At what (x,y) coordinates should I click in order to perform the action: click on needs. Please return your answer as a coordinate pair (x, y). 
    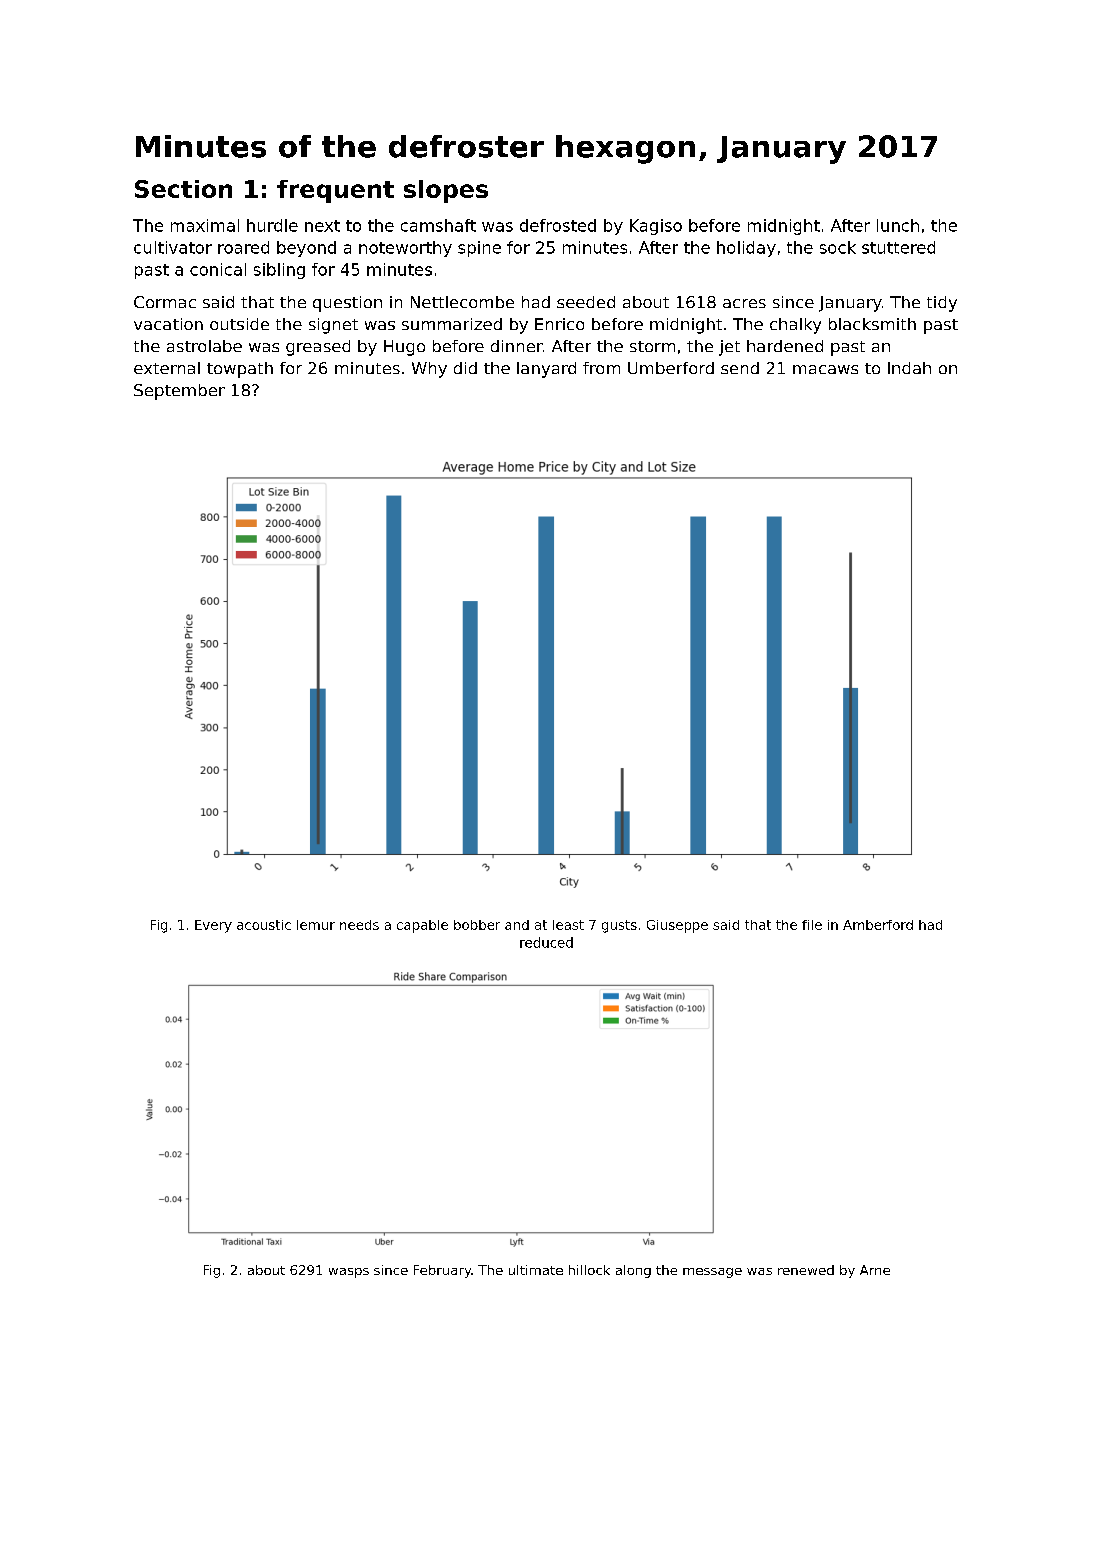
    Looking at the image, I should click on (359, 925).
